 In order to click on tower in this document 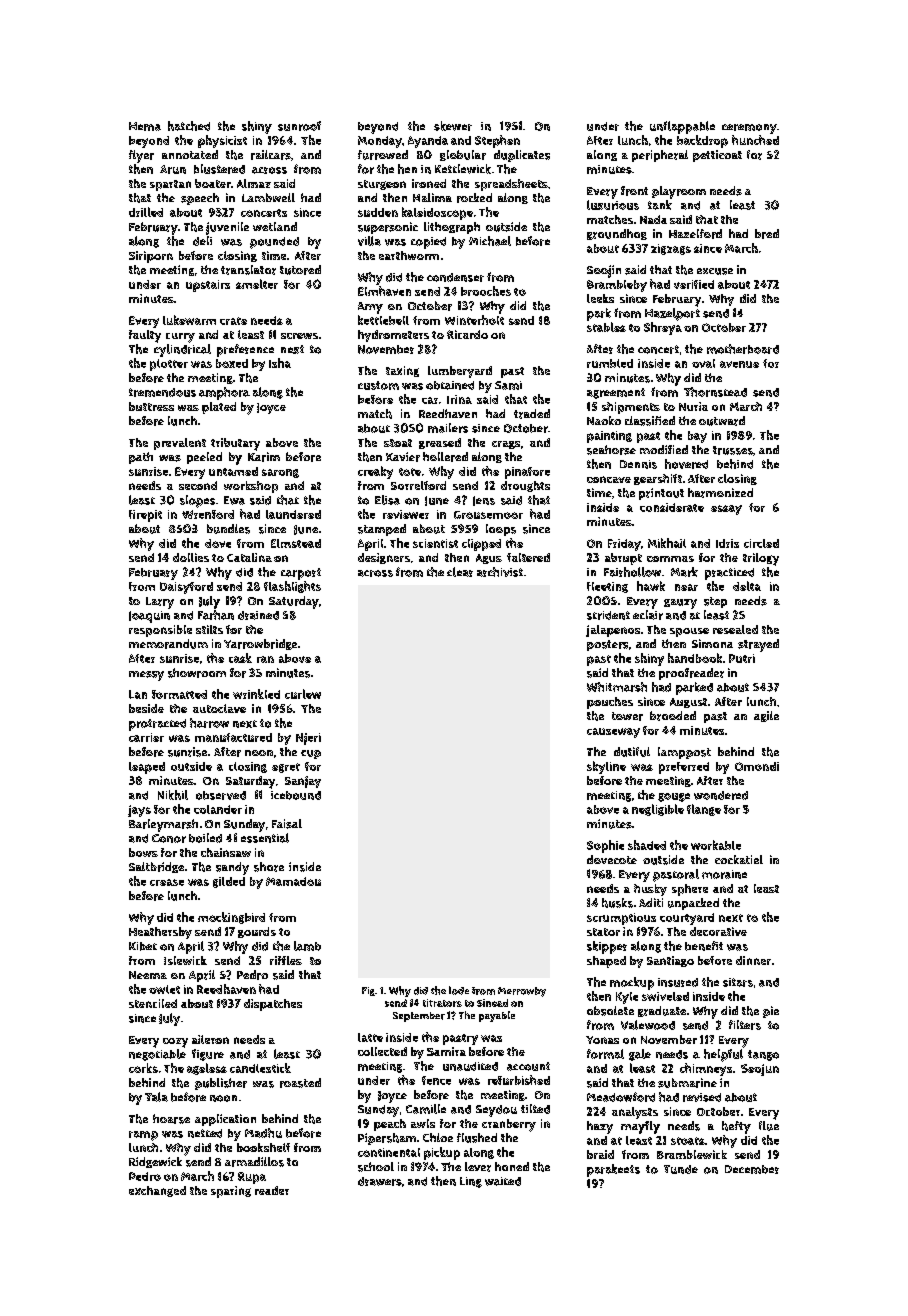, I will do `click(627, 716)`.
